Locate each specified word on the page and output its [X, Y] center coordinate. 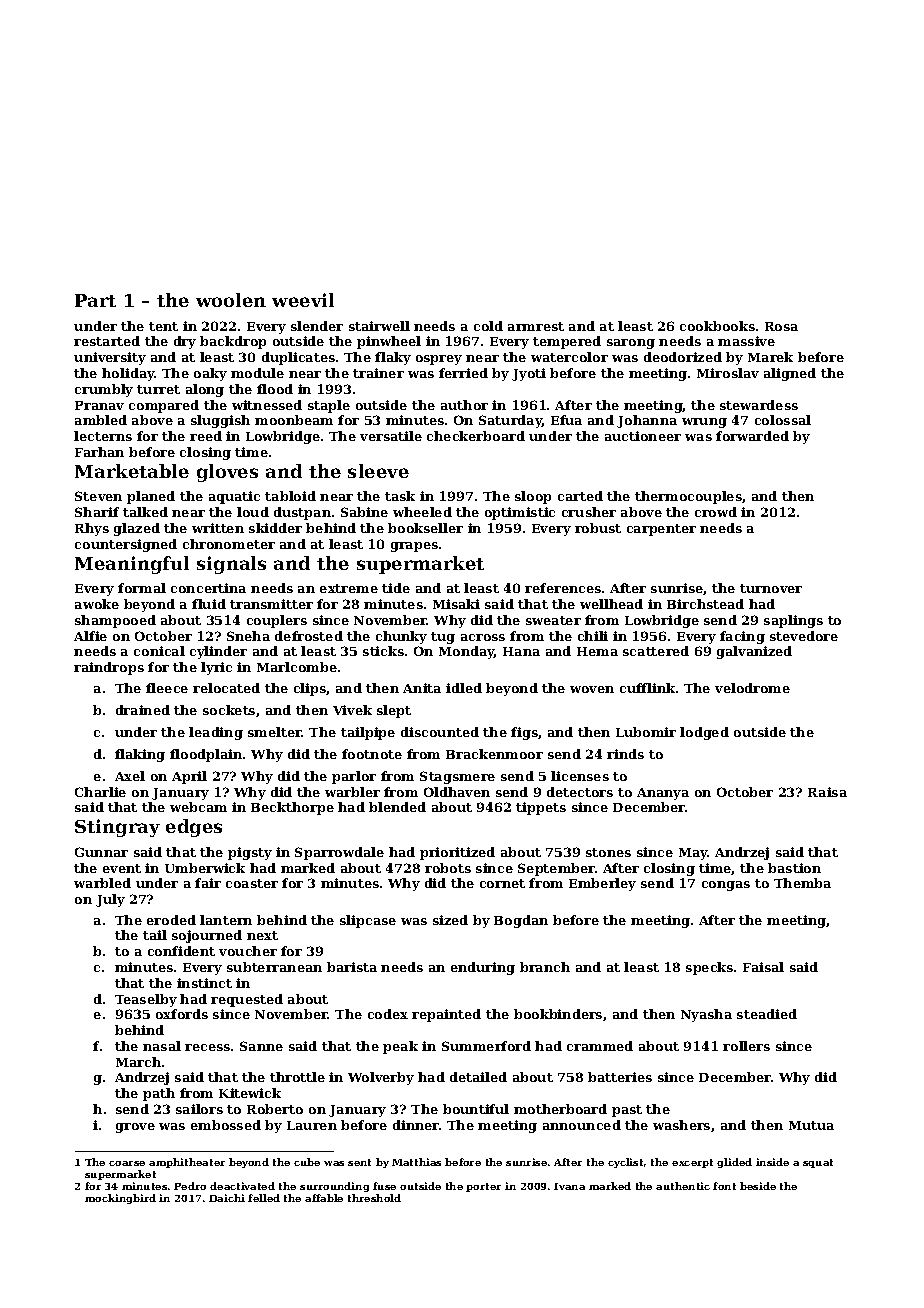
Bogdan [521, 921]
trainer [378, 373]
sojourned [207, 936]
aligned [790, 374]
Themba [802, 883]
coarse [127, 1163]
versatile [391, 436]
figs [524, 733]
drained [143, 710]
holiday [128, 374]
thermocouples [688, 497]
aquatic [234, 497]
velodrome [752, 688]
